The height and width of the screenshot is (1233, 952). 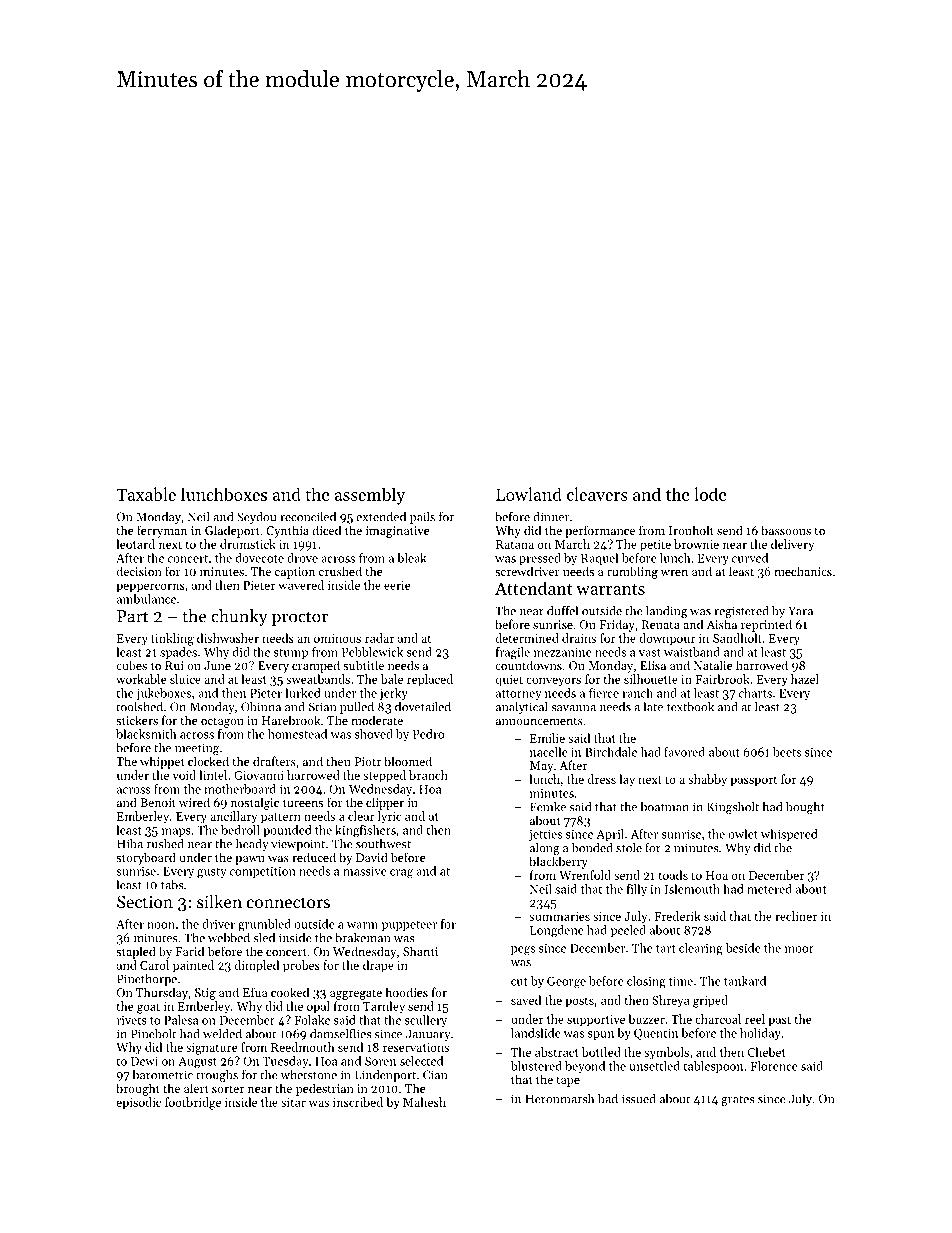 What do you see at coordinates (559, 916) in the screenshot?
I see `summaries` at bounding box center [559, 916].
